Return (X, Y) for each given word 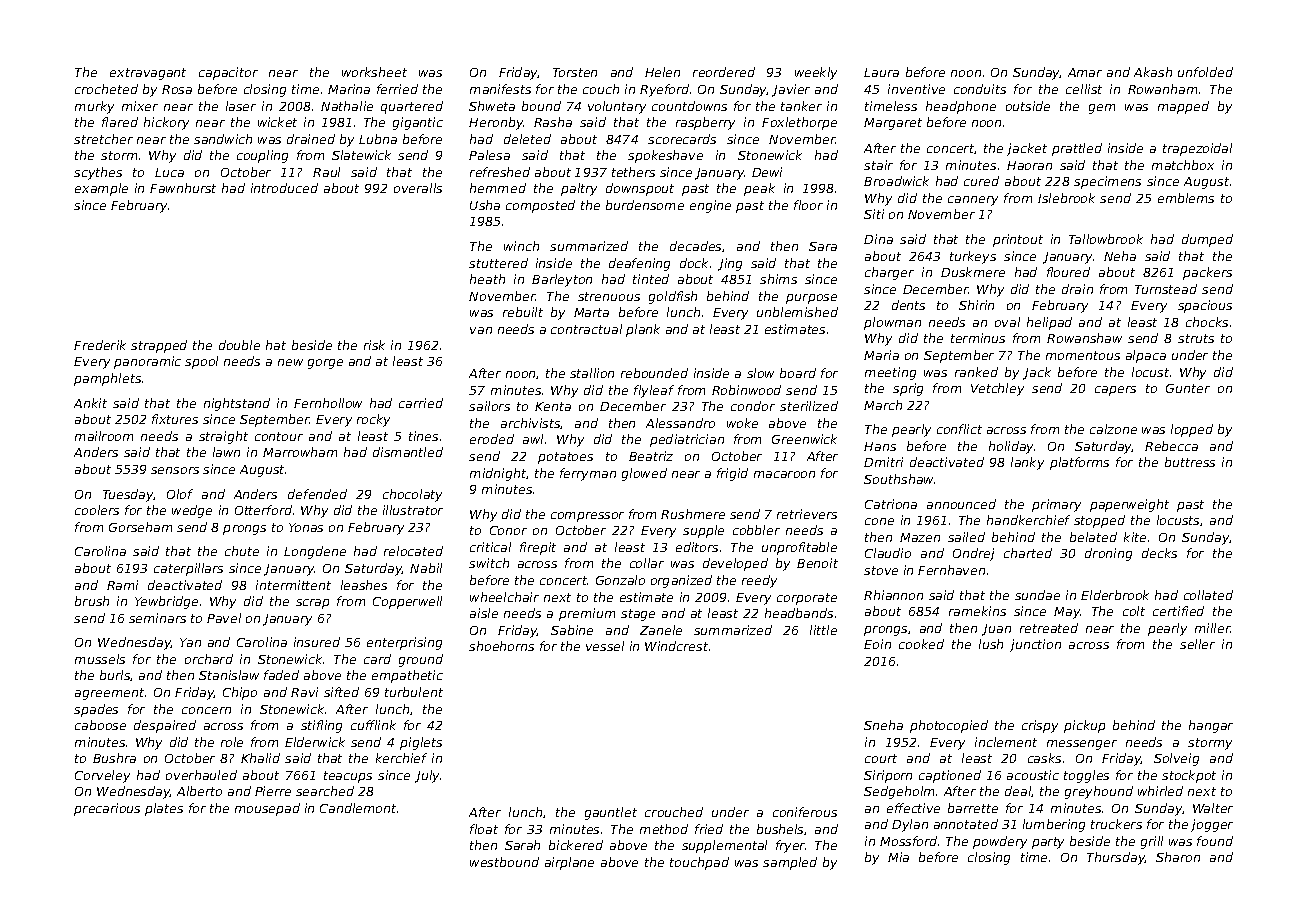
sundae (1037, 595)
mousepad (267, 809)
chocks (1207, 322)
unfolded (1205, 72)
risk (374, 345)
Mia (898, 857)
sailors (489, 406)
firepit (538, 548)
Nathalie (347, 106)
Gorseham (140, 527)
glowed (644, 474)
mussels (100, 659)
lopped (1192, 430)
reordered (724, 72)
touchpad (699, 863)
